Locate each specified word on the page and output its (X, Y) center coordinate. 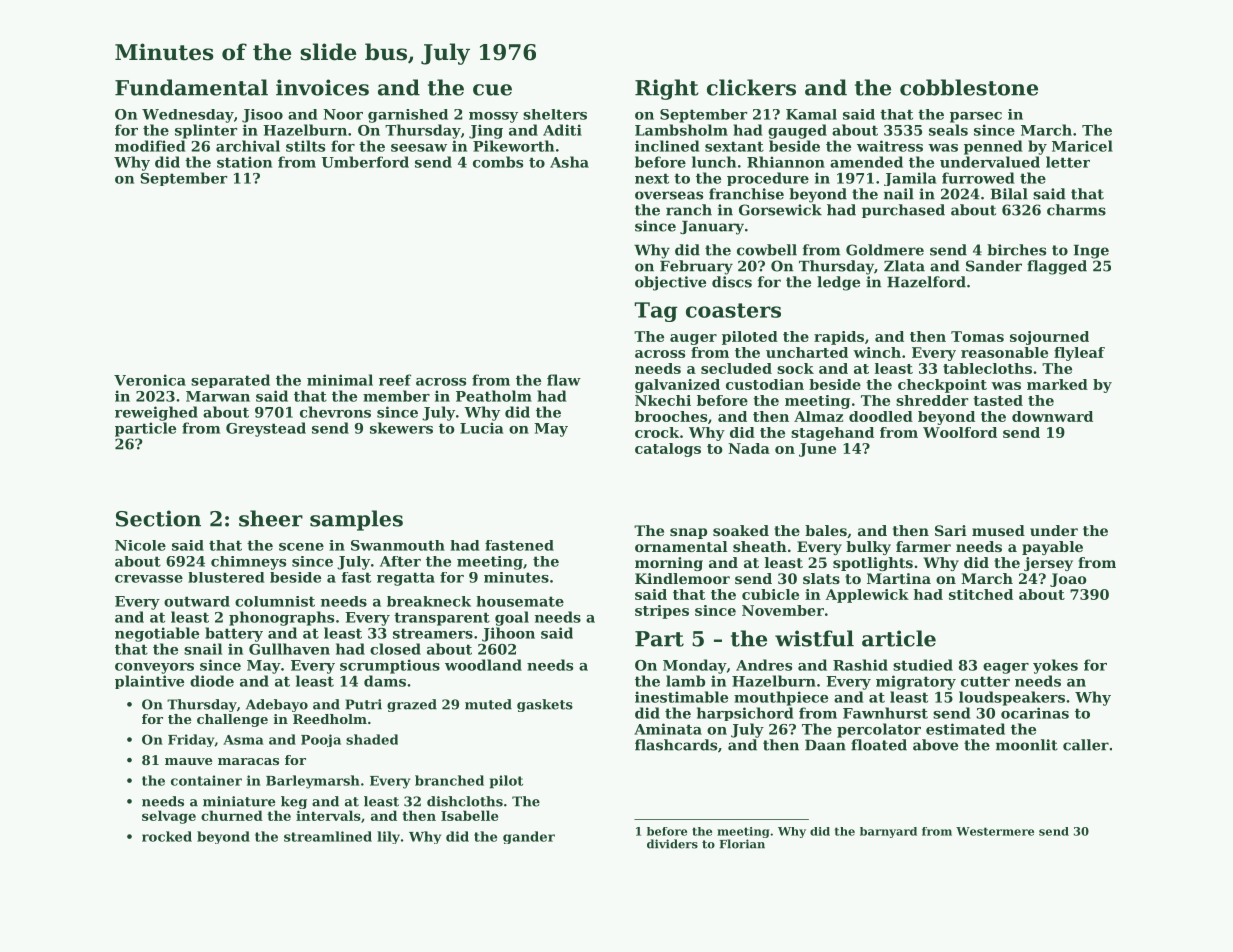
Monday (694, 666)
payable (1052, 548)
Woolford (960, 432)
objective (670, 283)
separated (230, 381)
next (652, 178)
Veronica (150, 380)
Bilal (1009, 194)
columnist (275, 601)
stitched (981, 594)
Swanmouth (398, 545)
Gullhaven (289, 649)
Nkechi (663, 400)
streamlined (328, 836)
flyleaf (1079, 354)
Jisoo (262, 116)
